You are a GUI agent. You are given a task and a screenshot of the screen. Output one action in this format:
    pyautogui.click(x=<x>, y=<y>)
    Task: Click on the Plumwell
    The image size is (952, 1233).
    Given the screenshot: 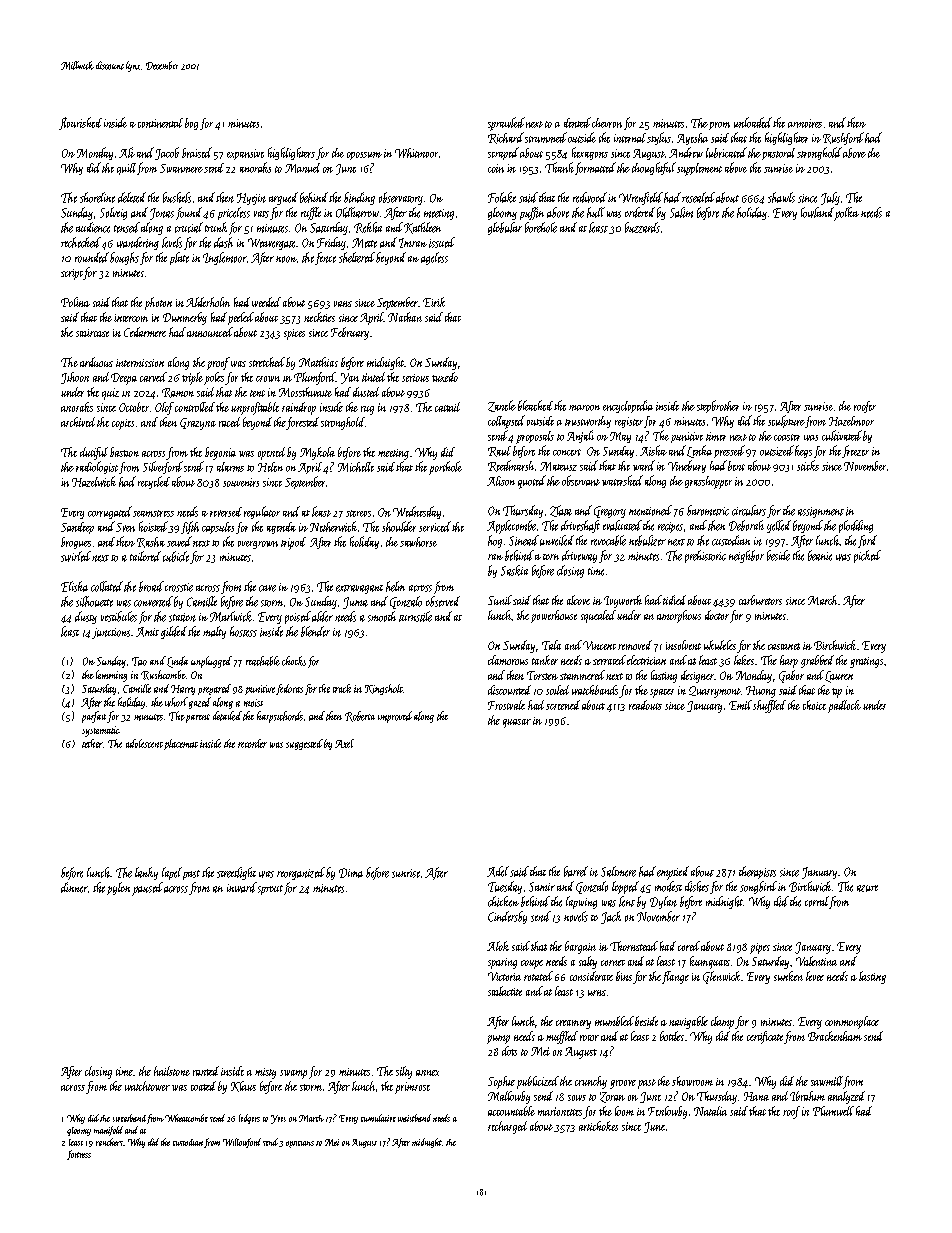 What is the action you would take?
    pyautogui.click(x=833, y=1111)
